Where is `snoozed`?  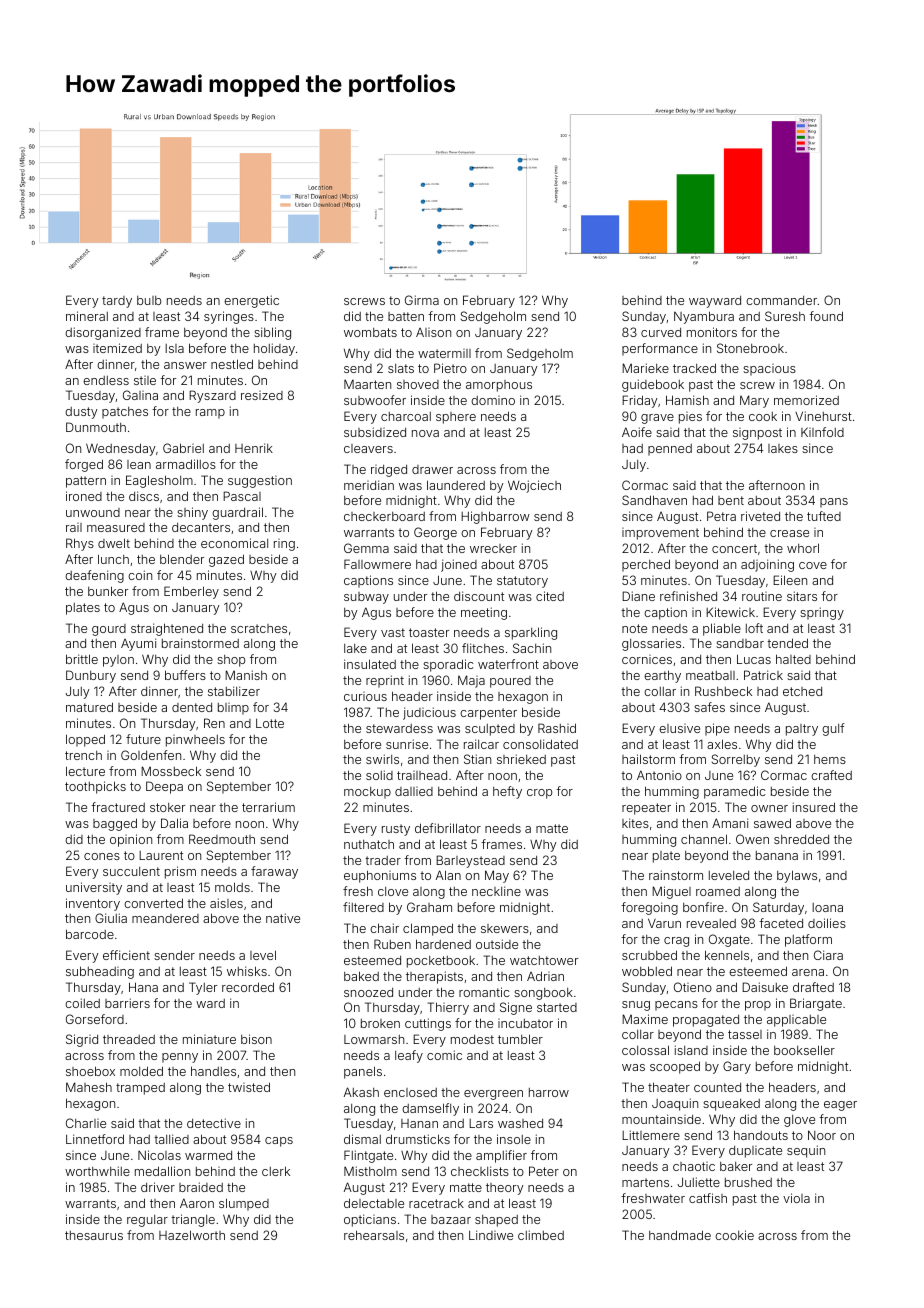 snoozed is located at coordinates (368, 992).
